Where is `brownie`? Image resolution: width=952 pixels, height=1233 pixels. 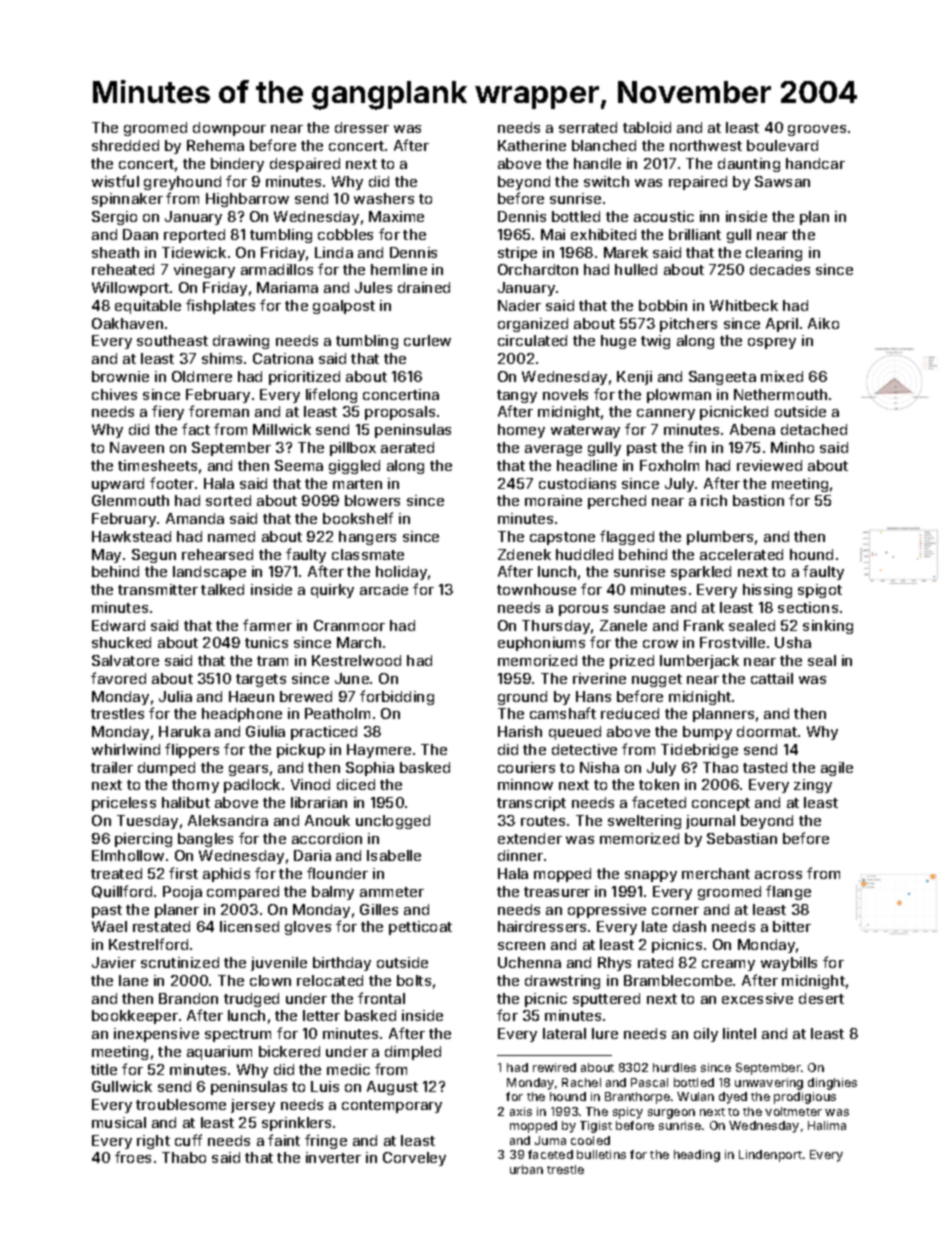
brownie is located at coordinates (120, 376).
